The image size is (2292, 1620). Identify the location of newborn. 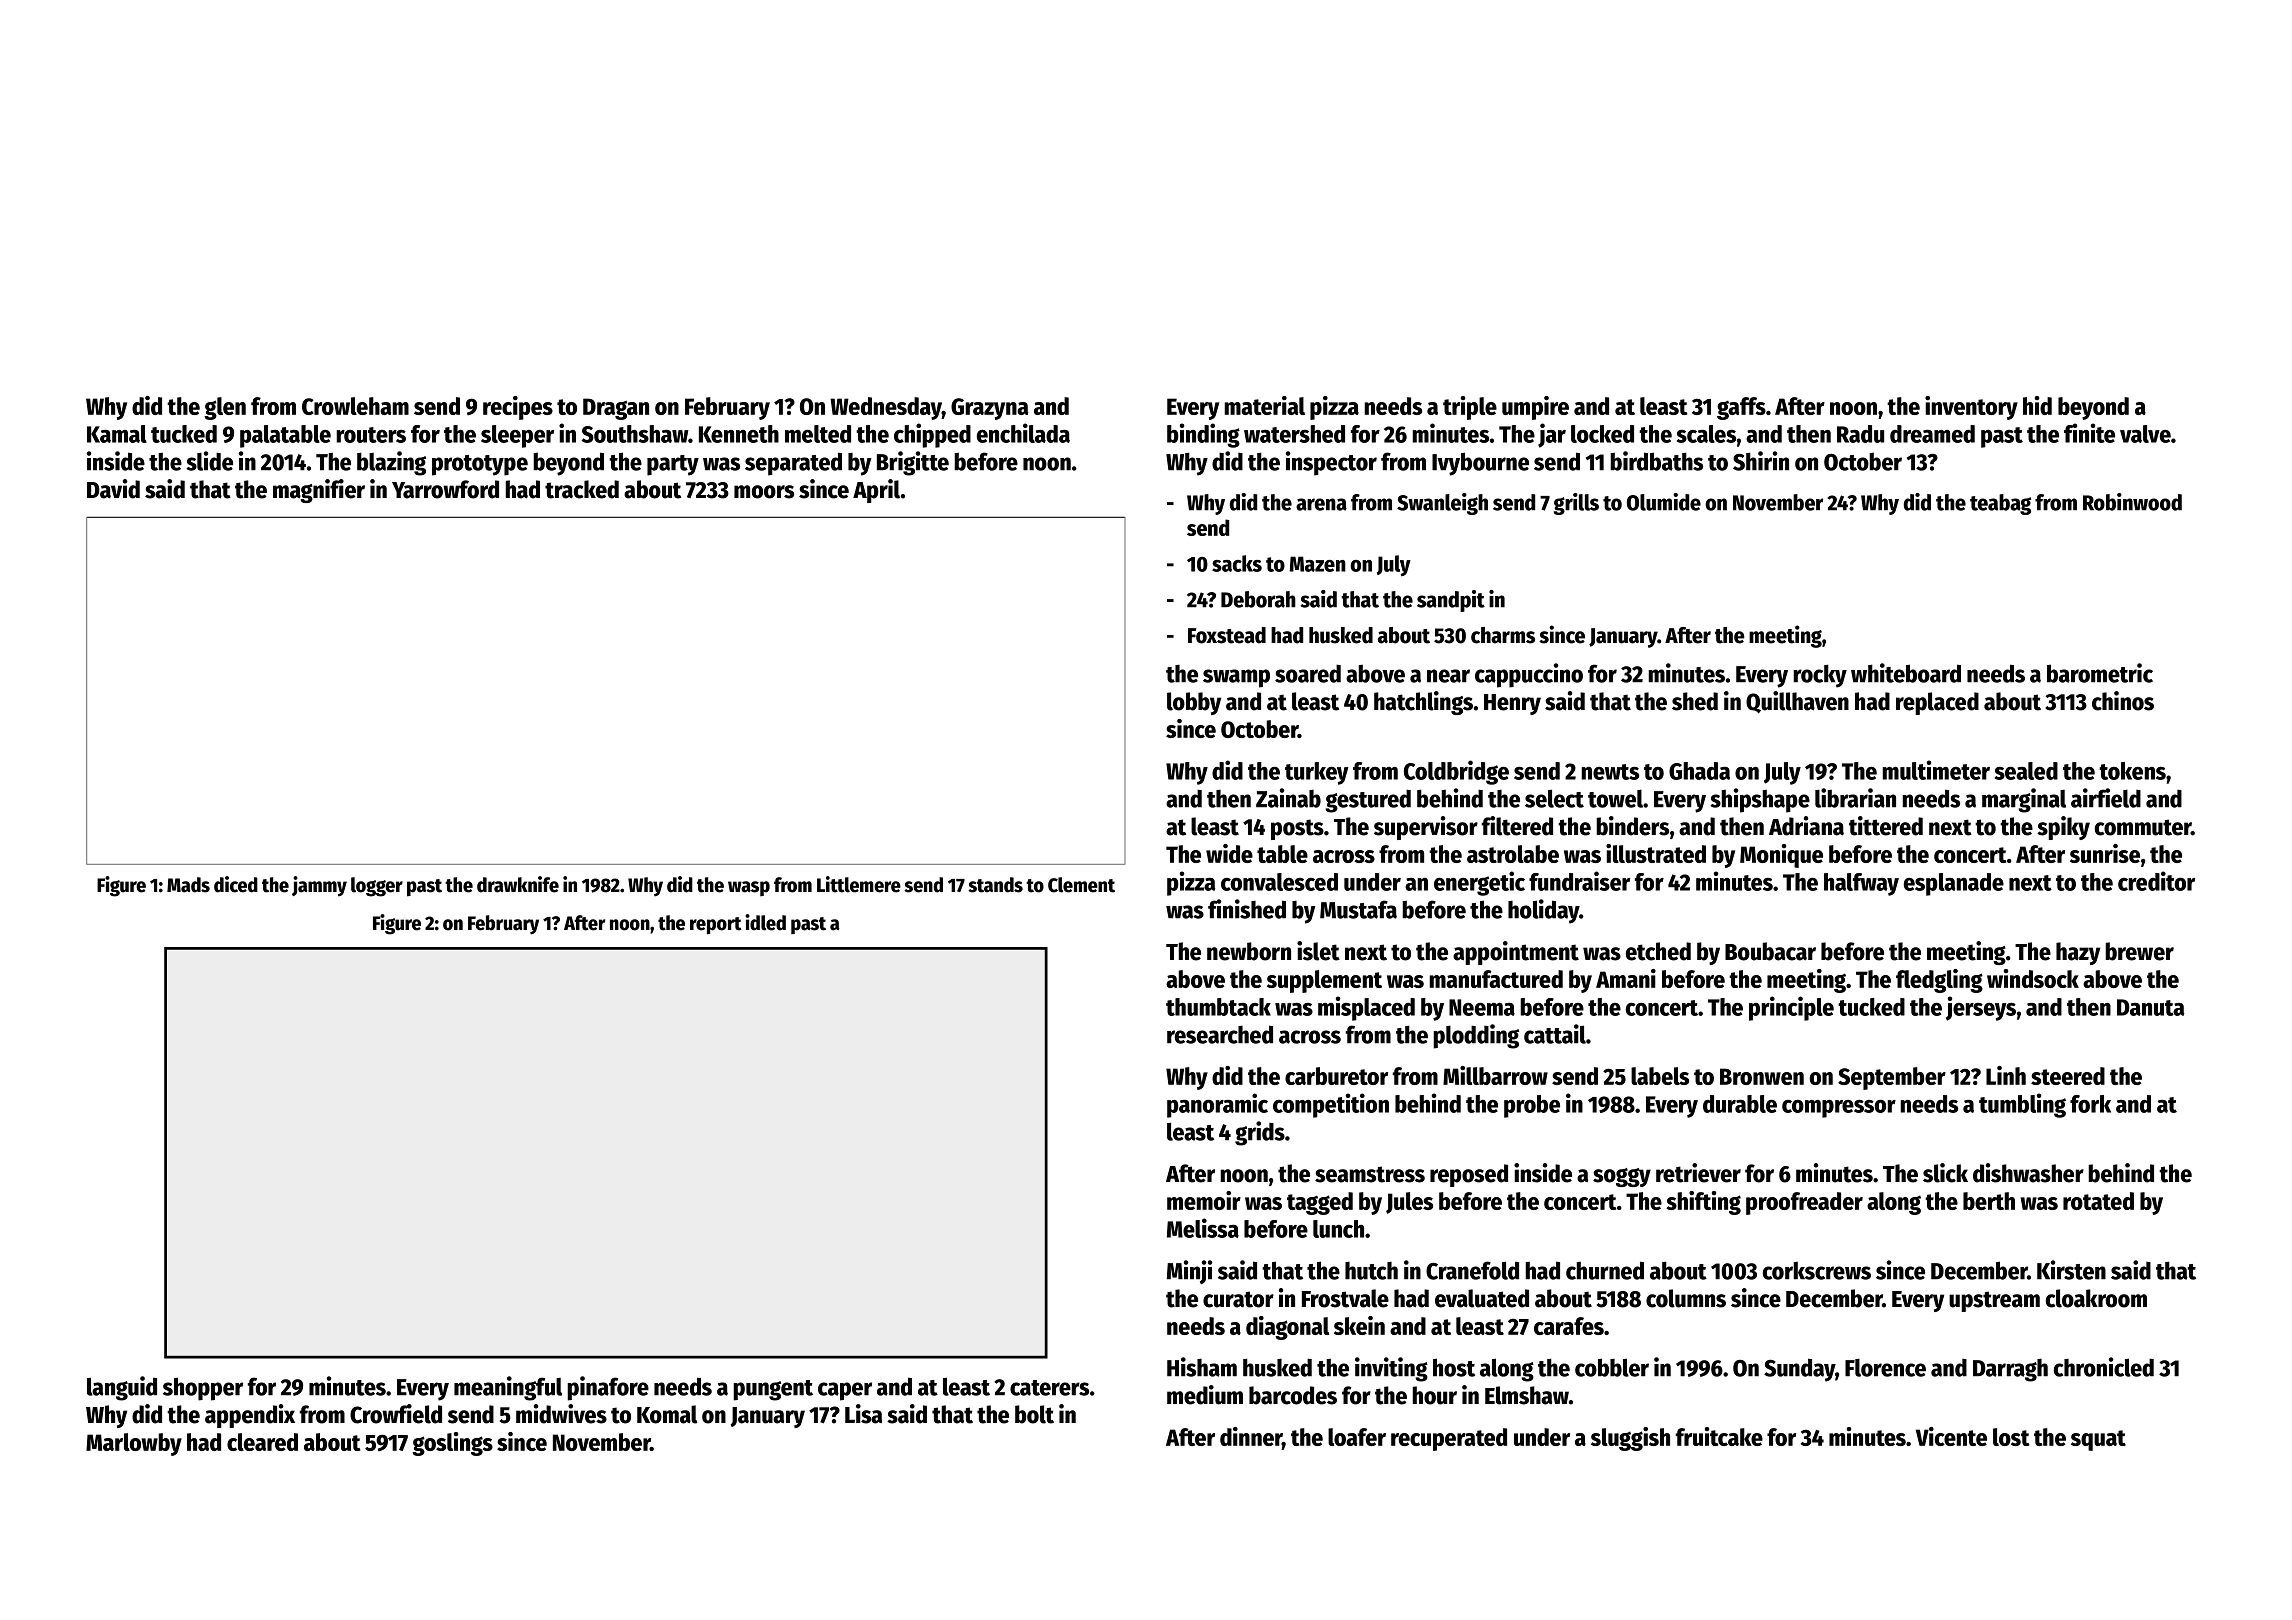
(1249, 951).
